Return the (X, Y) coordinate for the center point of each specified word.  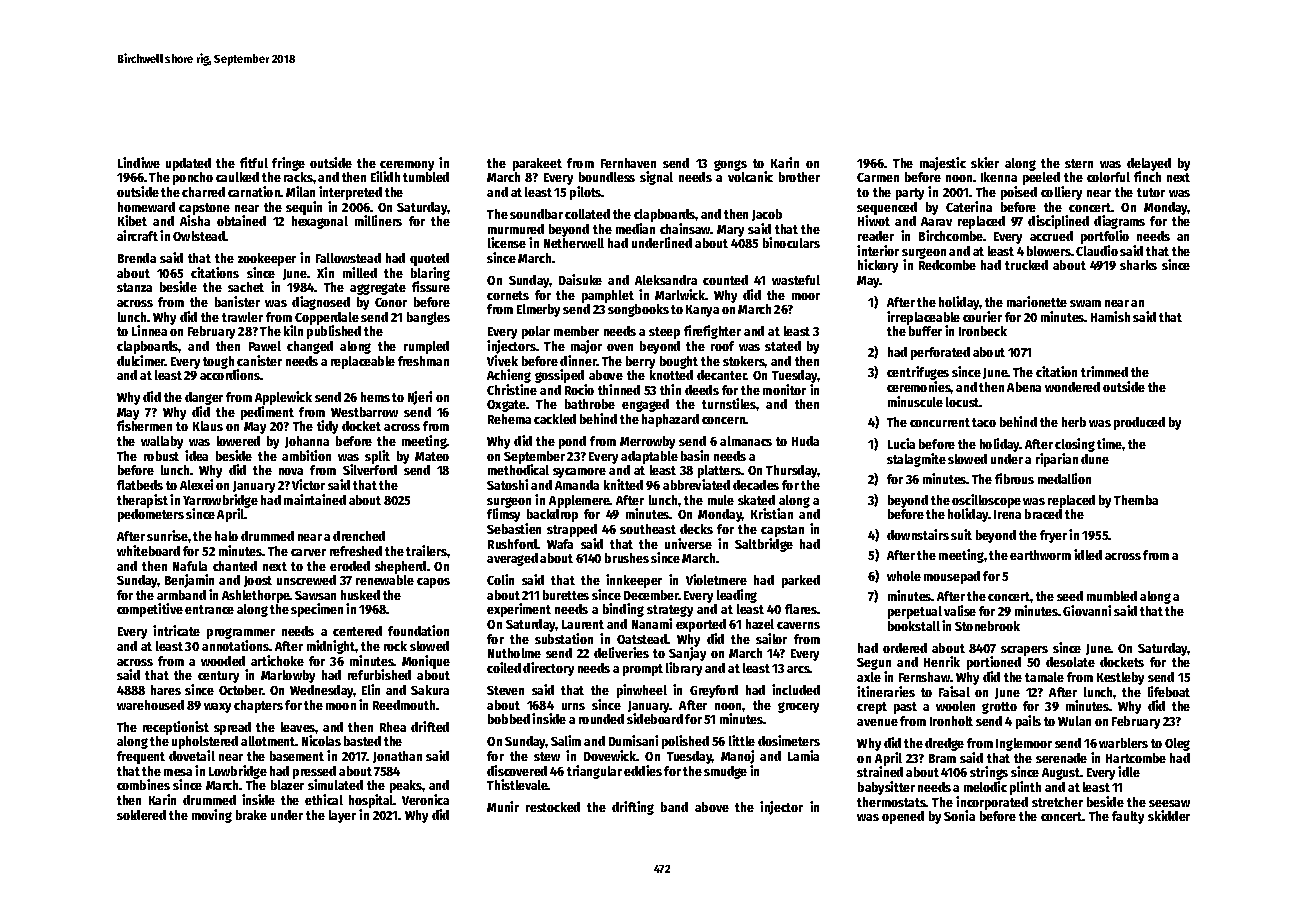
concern (724, 420)
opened (903, 817)
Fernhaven (628, 163)
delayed (1149, 165)
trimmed (1104, 371)
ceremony (407, 166)
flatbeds (140, 485)
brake (251, 815)
